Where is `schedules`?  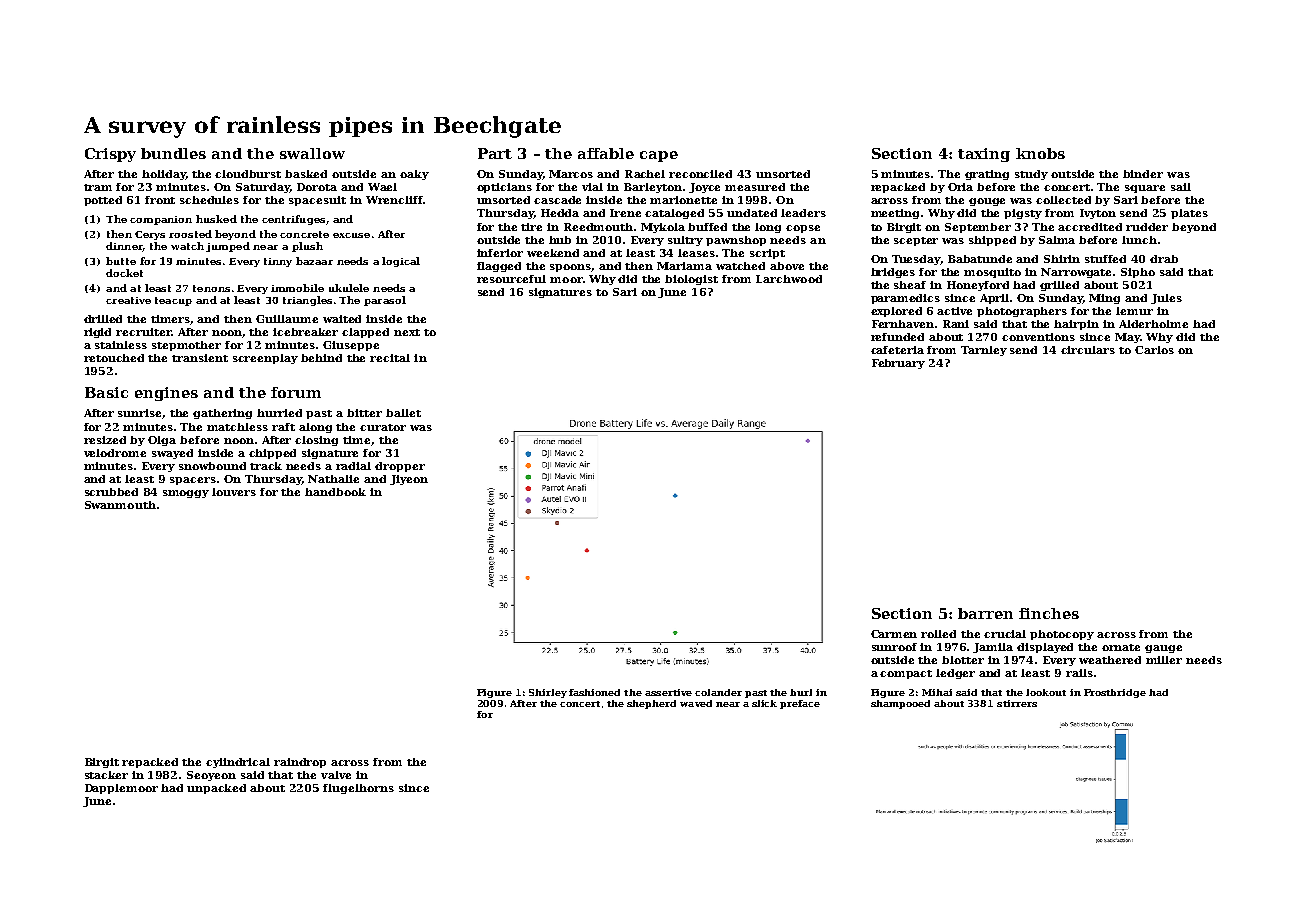
schedules is located at coordinates (209, 200).
